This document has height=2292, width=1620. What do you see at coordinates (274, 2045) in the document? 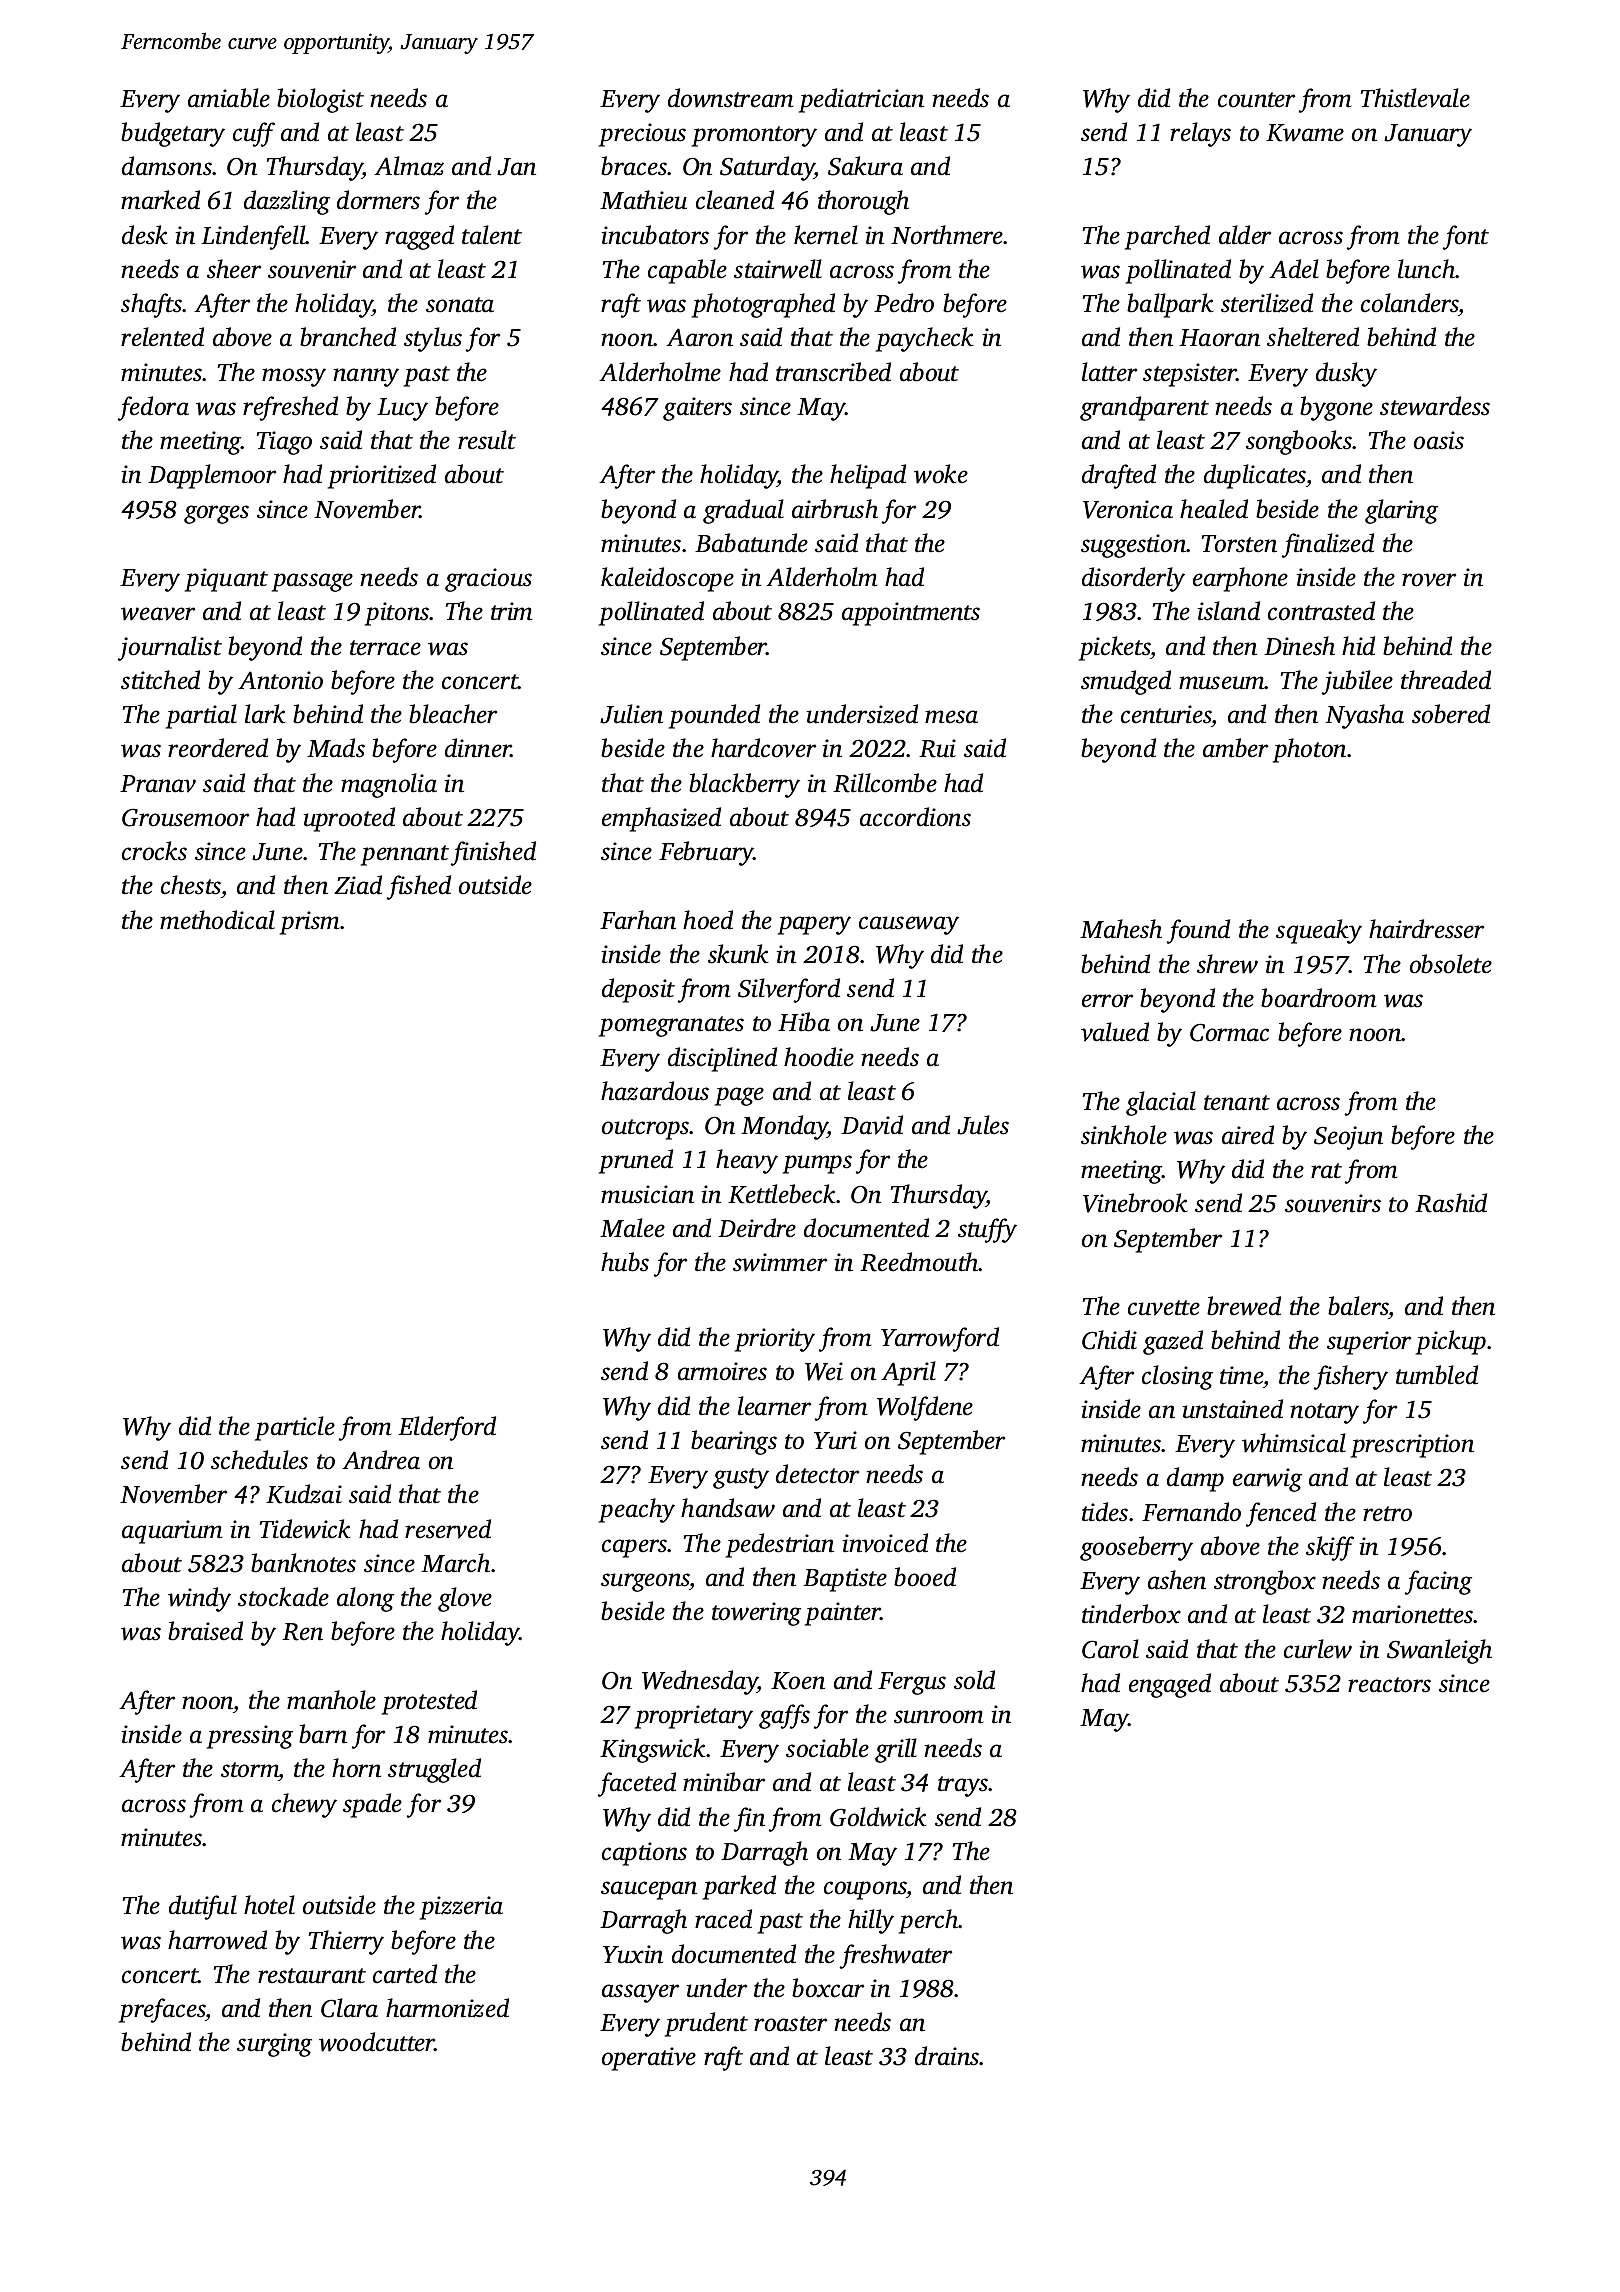
I see `surging` at bounding box center [274, 2045].
